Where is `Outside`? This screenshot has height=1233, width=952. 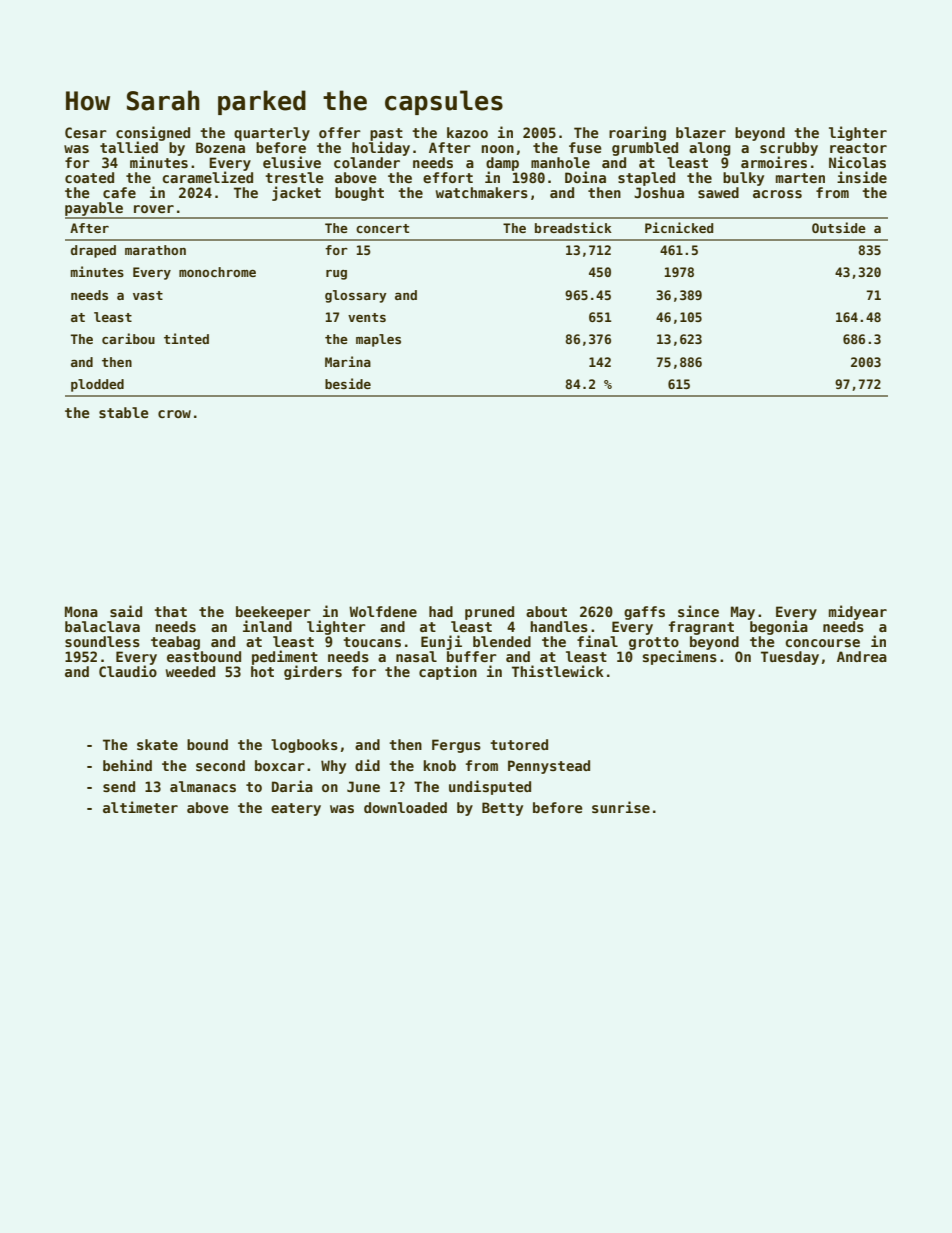
Outside is located at coordinates (839, 227).
